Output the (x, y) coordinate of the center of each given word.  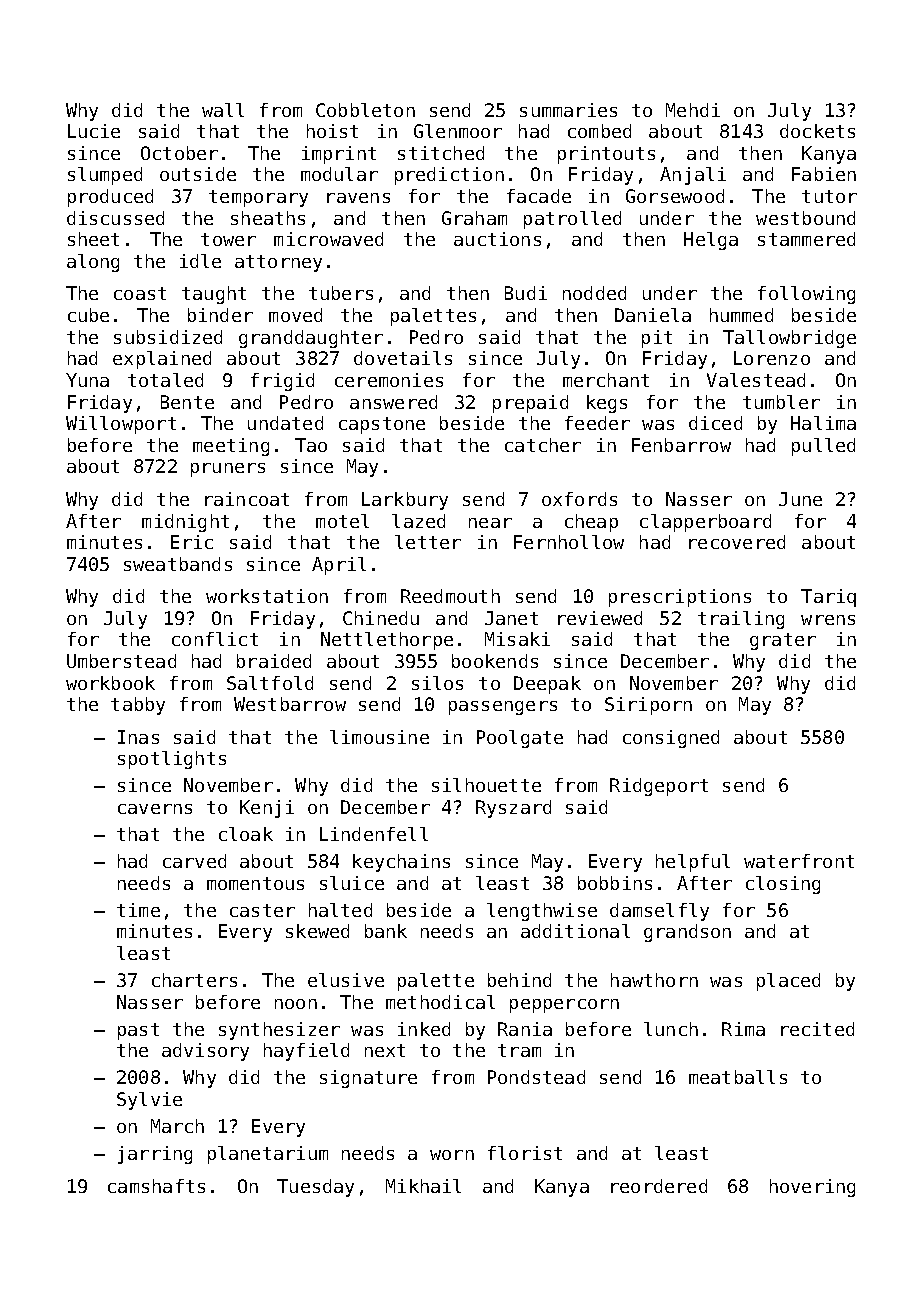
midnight (185, 523)
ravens (358, 198)
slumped (105, 176)
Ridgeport (659, 787)
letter (428, 542)
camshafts (156, 1186)
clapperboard (705, 523)
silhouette (486, 785)
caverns (155, 809)
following (806, 295)
